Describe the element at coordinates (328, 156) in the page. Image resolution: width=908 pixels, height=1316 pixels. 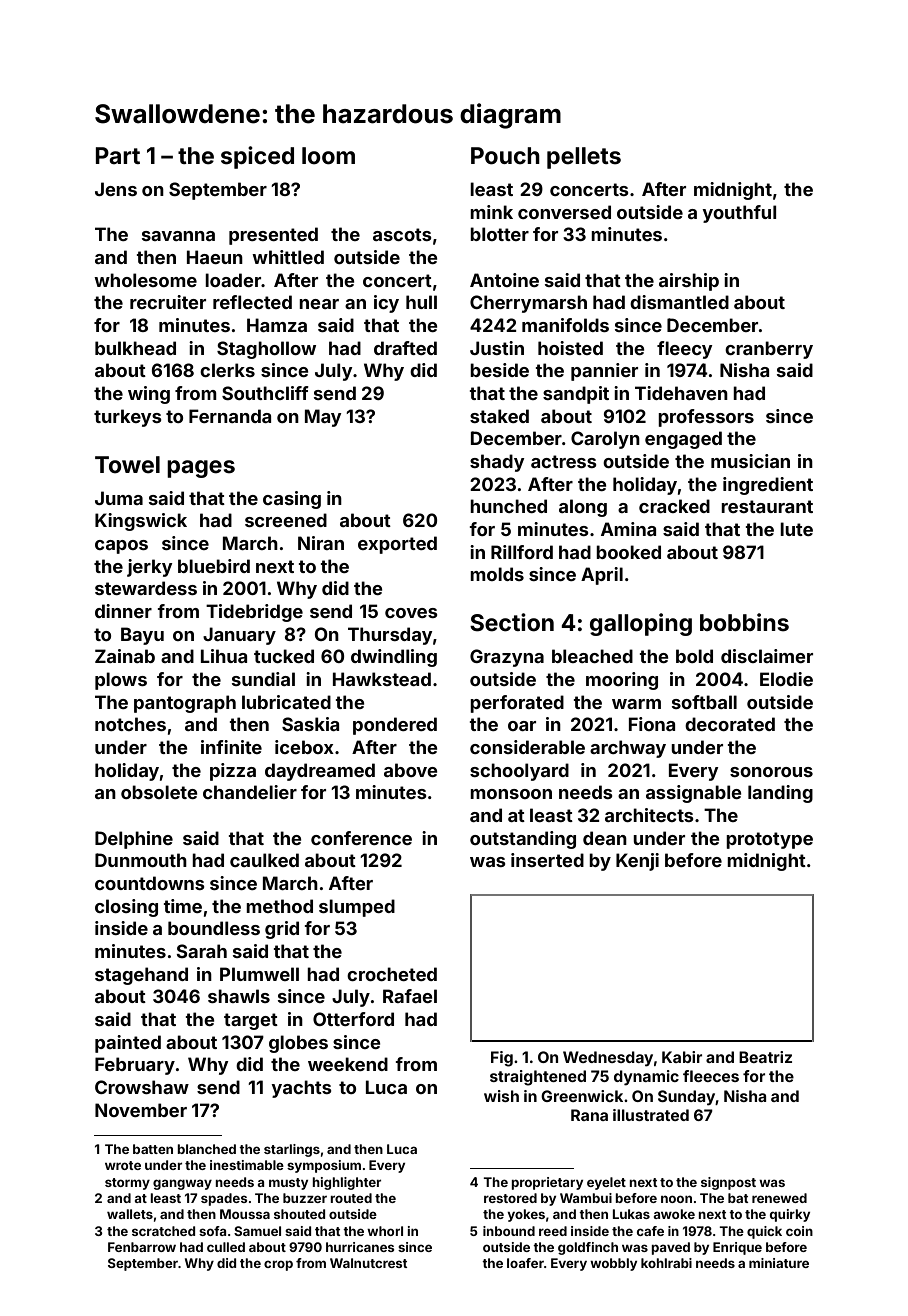
I see `loom` at that location.
